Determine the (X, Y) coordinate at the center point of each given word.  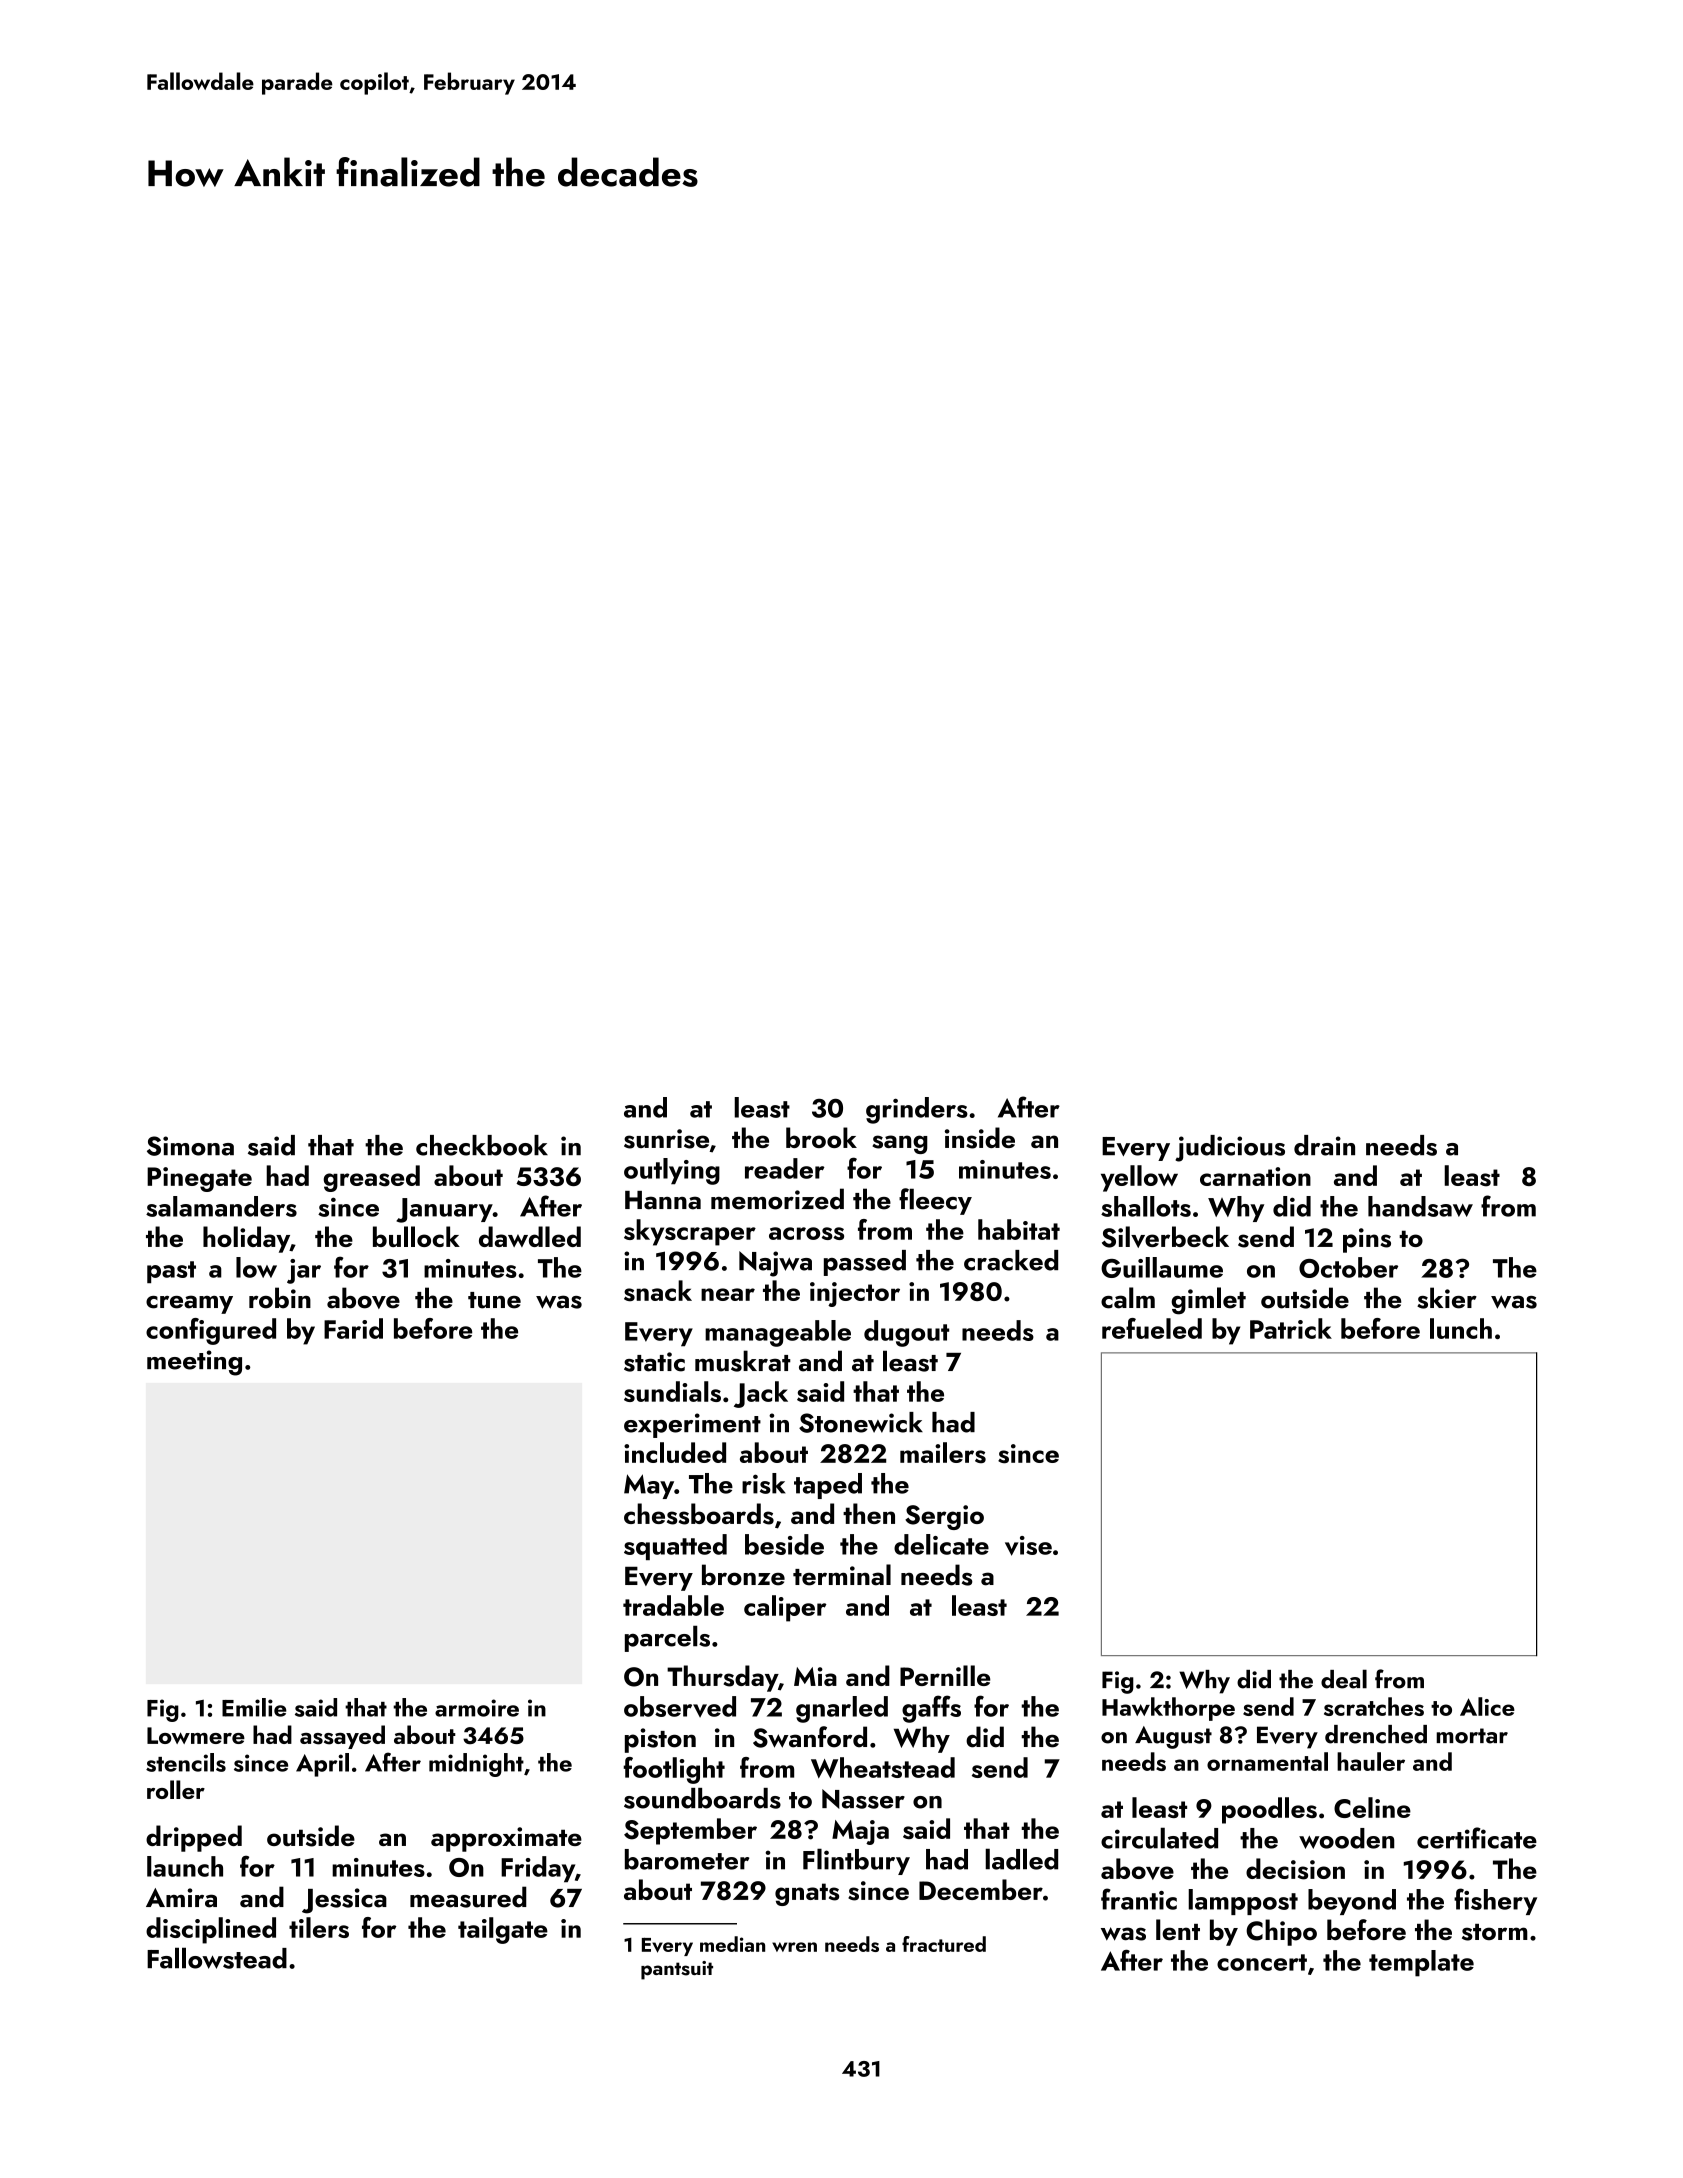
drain (1324, 1145)
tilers (319, 1927)
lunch (1461, 1328)
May (649, 1486)
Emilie (254, 1707)
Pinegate (199, 1179)
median (732, 1944)
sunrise (666, 1139)
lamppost (1243, 1902)
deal (1344, 1679)
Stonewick (861, 1422)
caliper (785, 1608)
